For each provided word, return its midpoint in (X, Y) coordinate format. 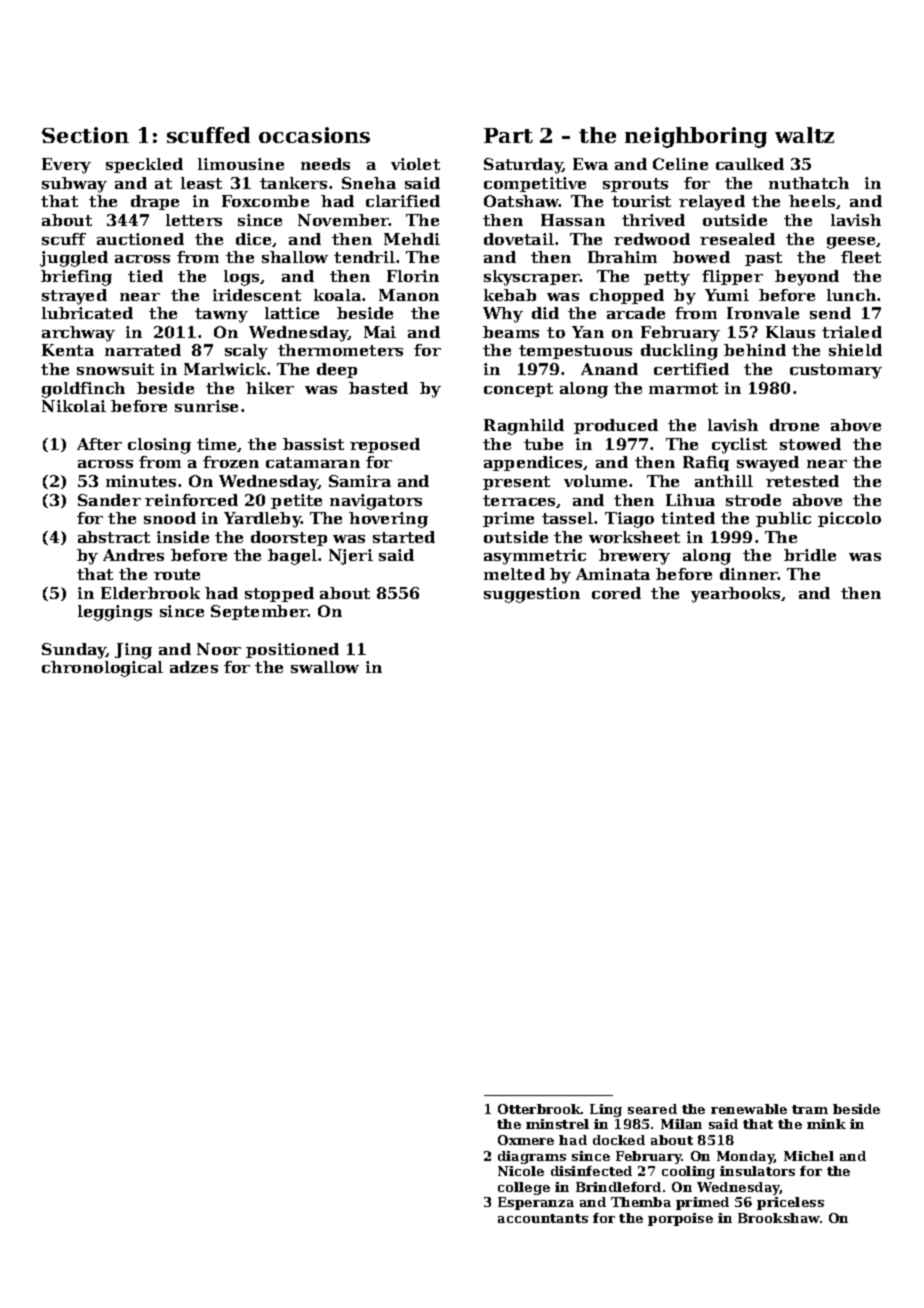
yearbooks (736, 595)
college (524, 1188)
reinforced (191, 500)
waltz (804, 135)
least (201, 183)
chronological (102, 669)
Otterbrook (539, 1109)
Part (508, 135)
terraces (520, 501)
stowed (810, 444)
